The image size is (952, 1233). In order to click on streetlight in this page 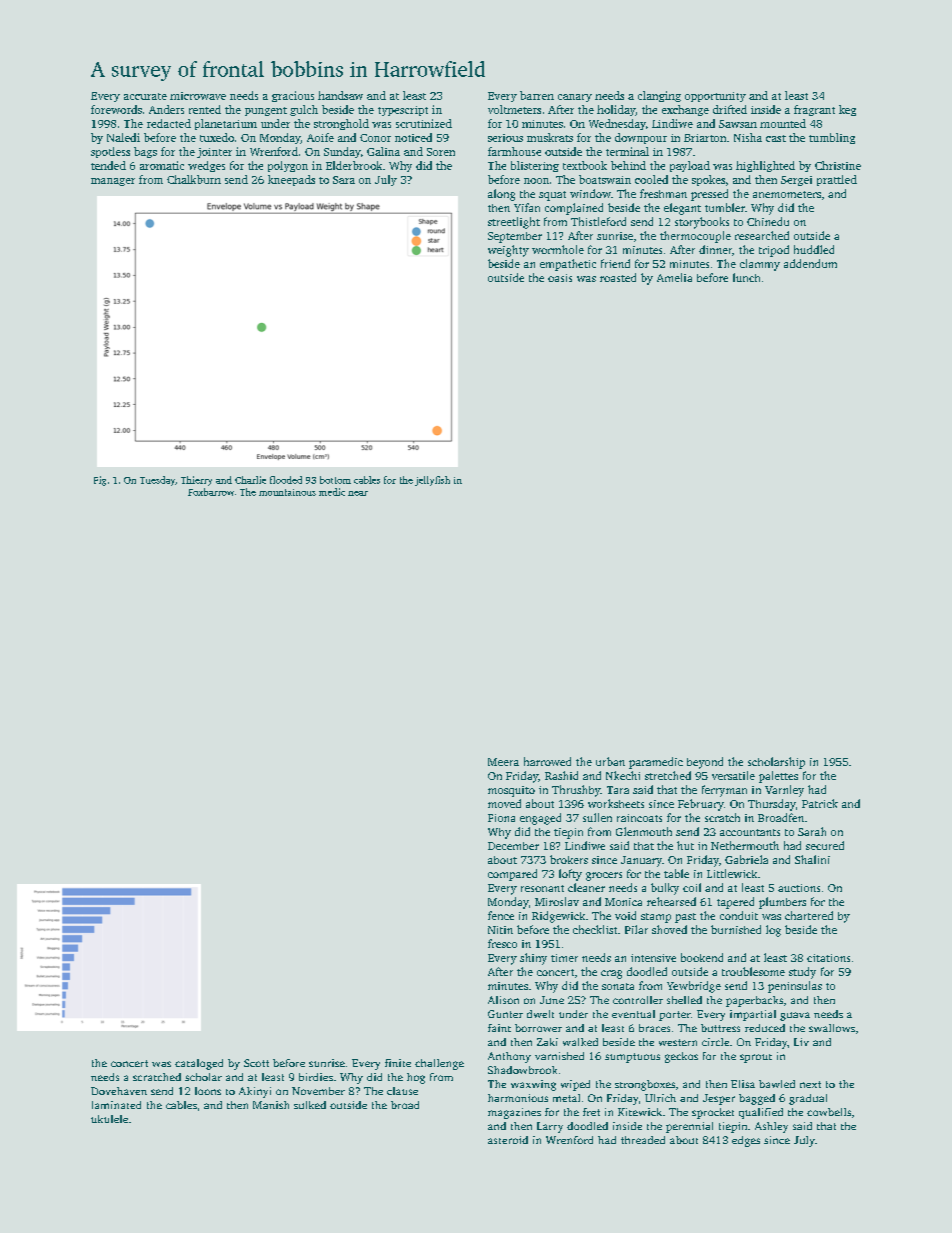, I will do `click(514, 223)`.
